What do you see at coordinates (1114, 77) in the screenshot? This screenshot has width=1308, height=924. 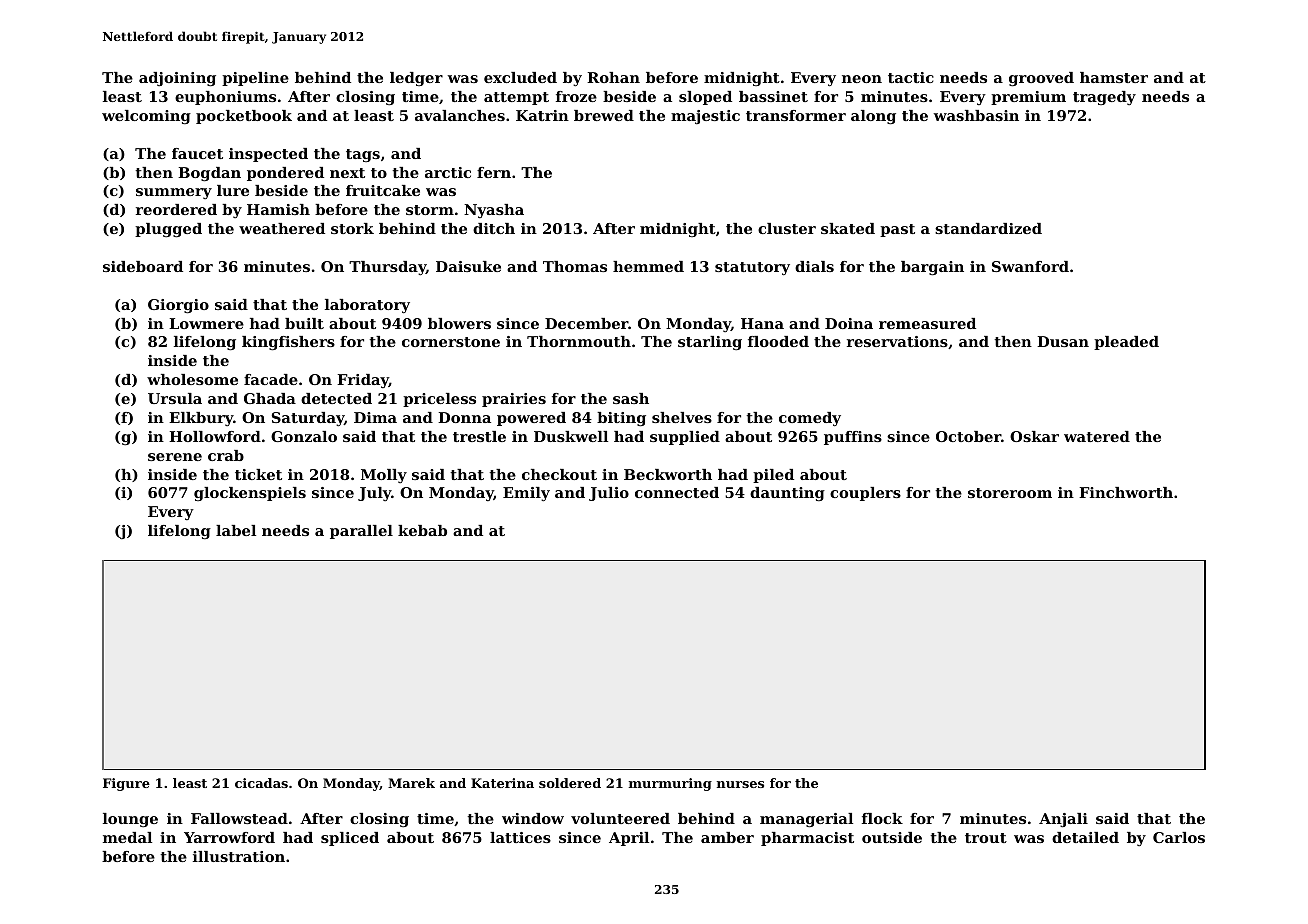 I see `hamster` at bounding box center [1114, 77].
